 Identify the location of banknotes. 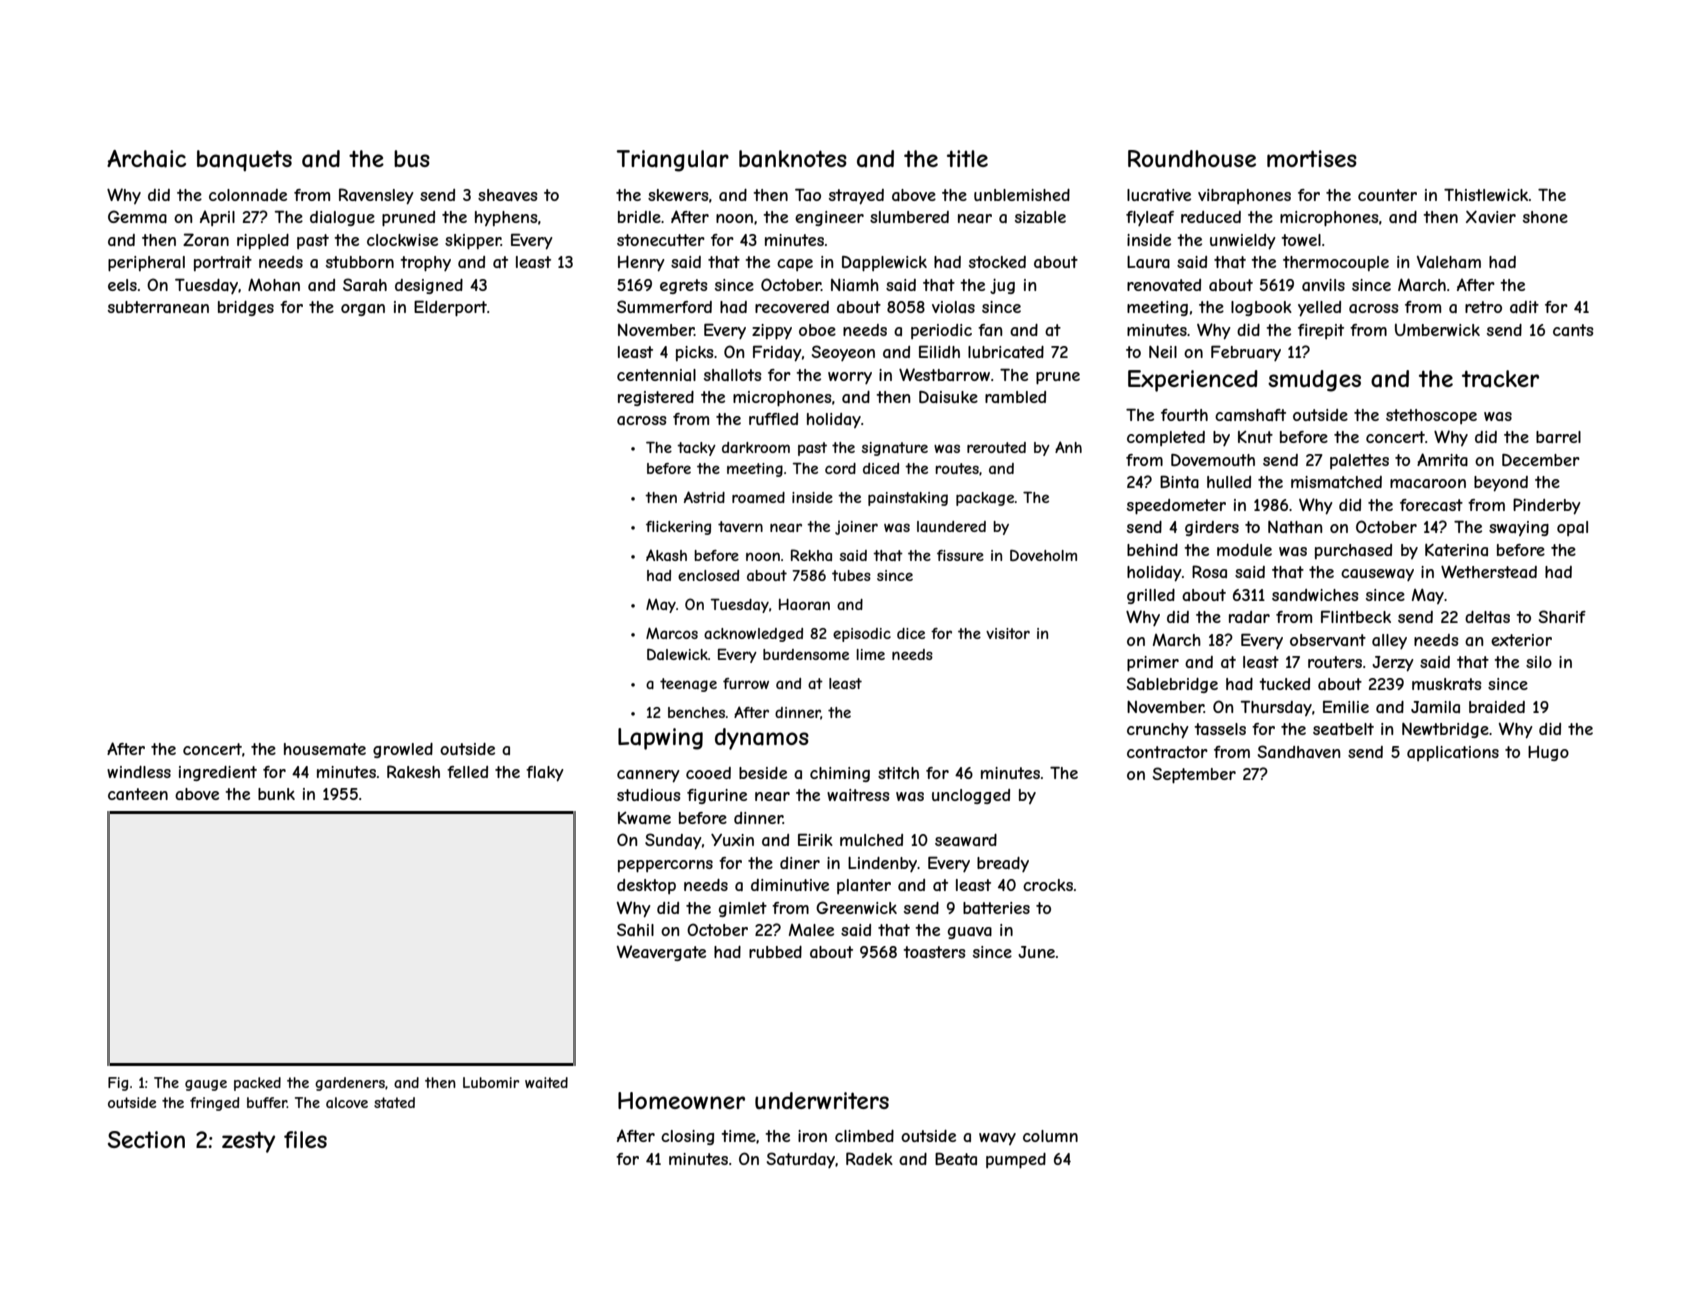
(793, 159).
